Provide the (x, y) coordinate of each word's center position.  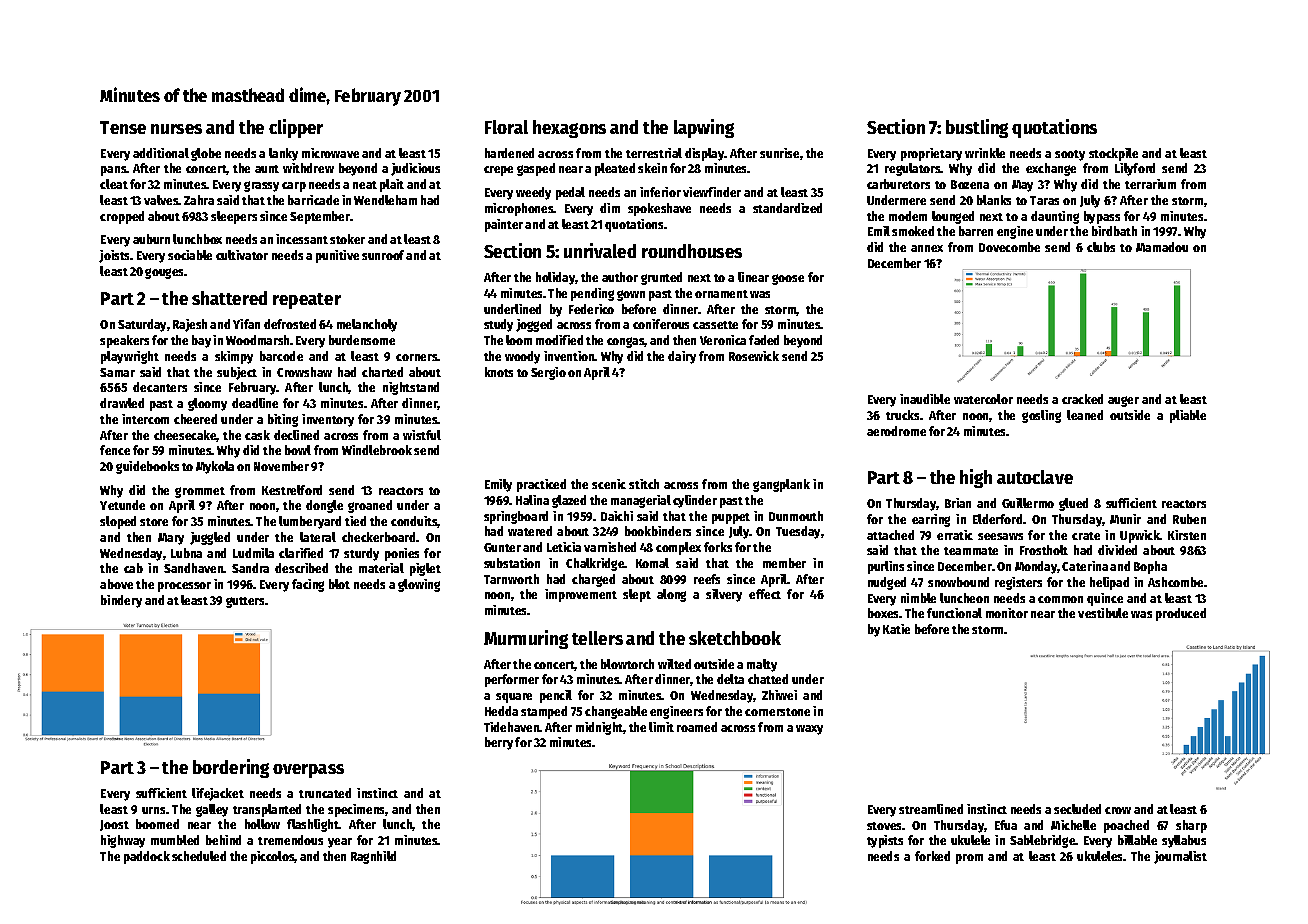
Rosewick (754, 356)
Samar (117, 372)
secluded (1077, 809)
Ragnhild (373, 857)
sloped (118, 522)
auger (1123, 401)
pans (114, 171)
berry (499, 743)
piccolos (273, 857)
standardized (787, 208)
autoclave (1035, 477)
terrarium (1150, 184)
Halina (532, 500)
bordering (231, 768)
